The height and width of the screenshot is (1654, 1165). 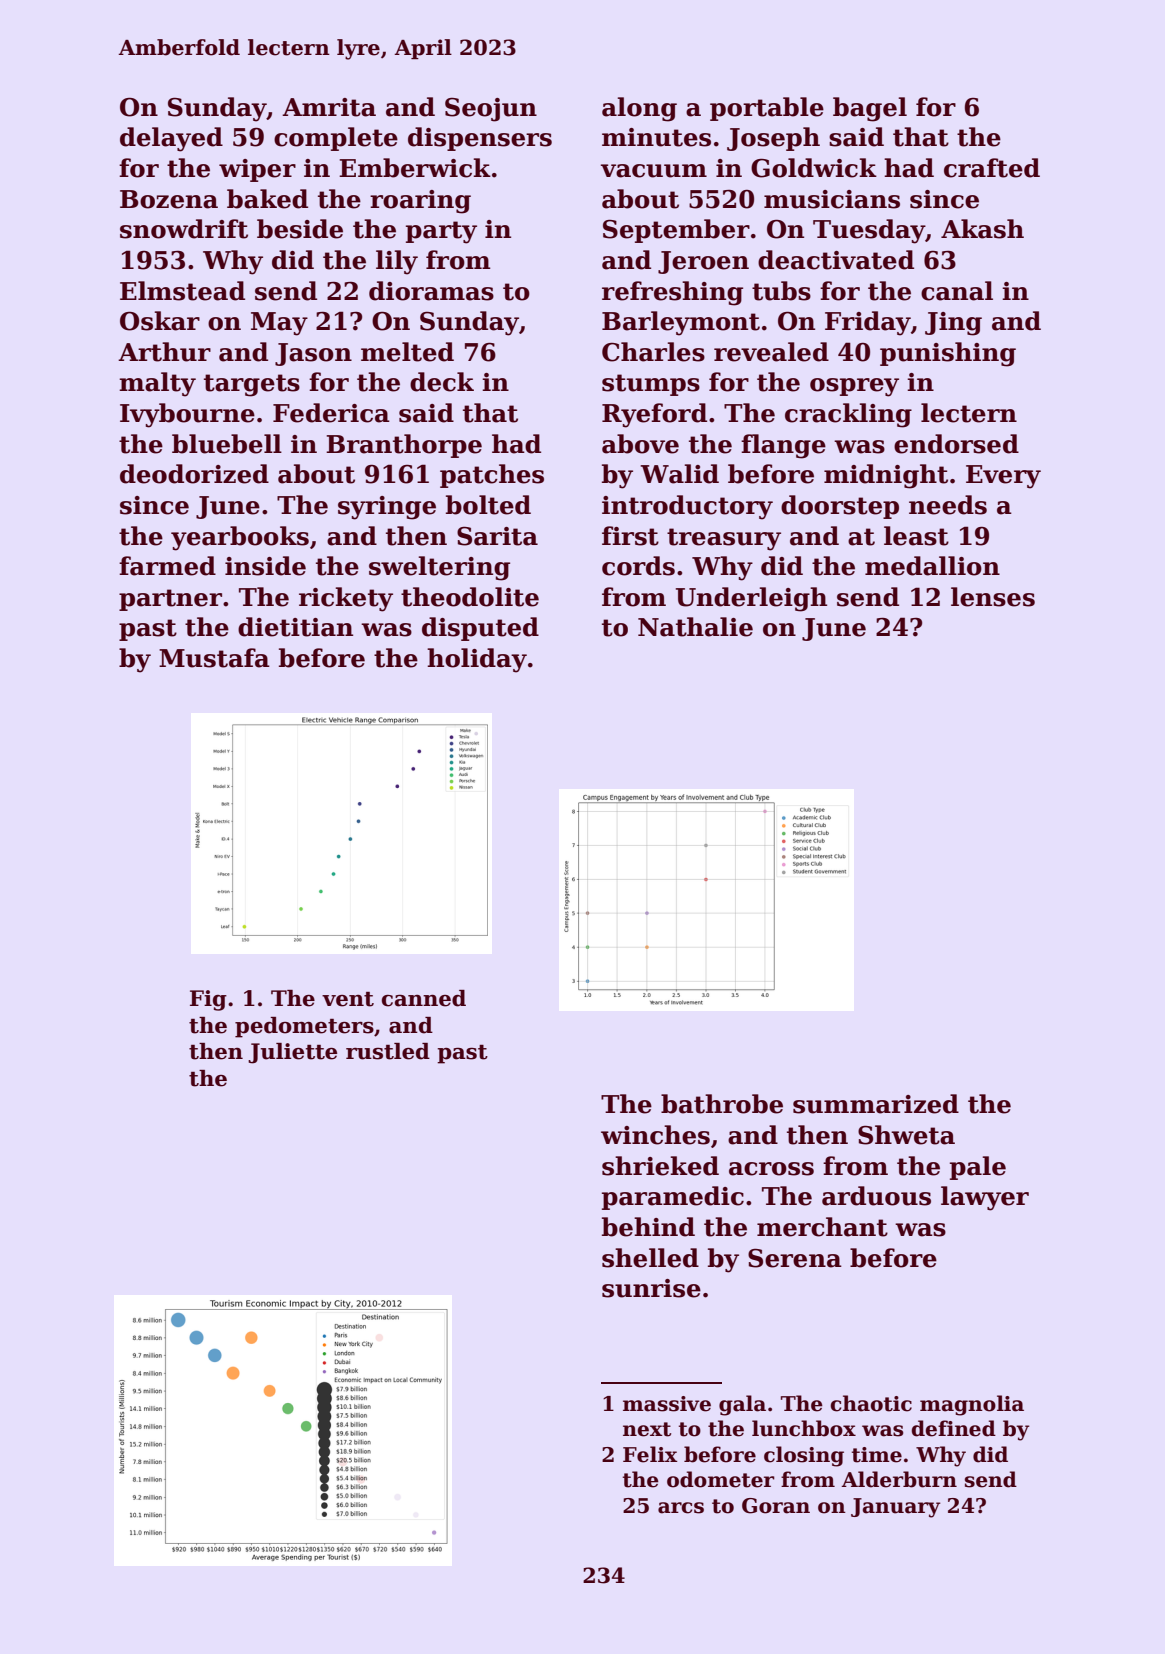 I want to click on summarized, so click(x=876, y=1104).
